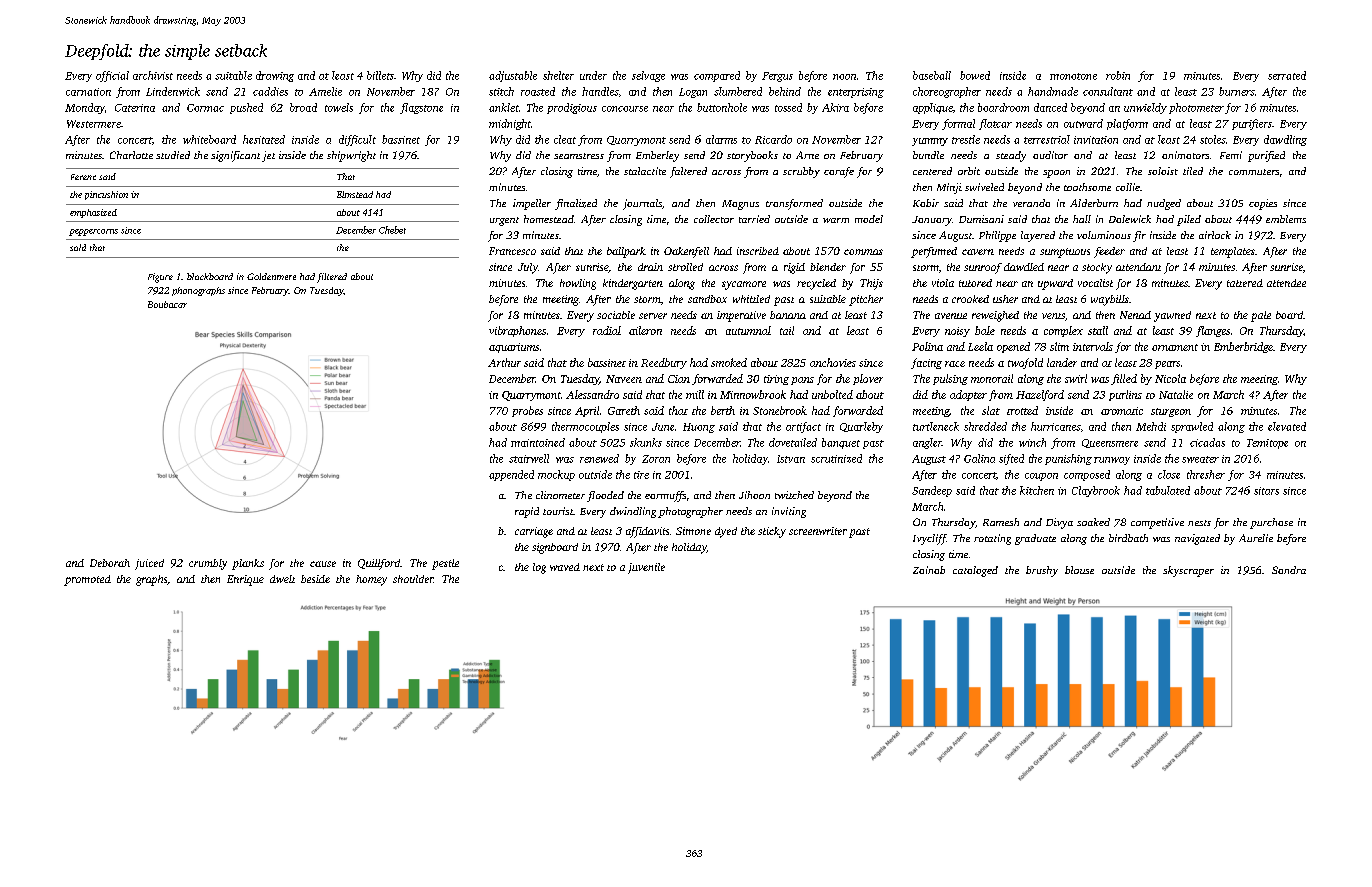 Image resolution: width=1372 pixels, height=887 pixels. Describe the element at coordinates (167, 304) in the document. I see `Boubacar` at that location.
